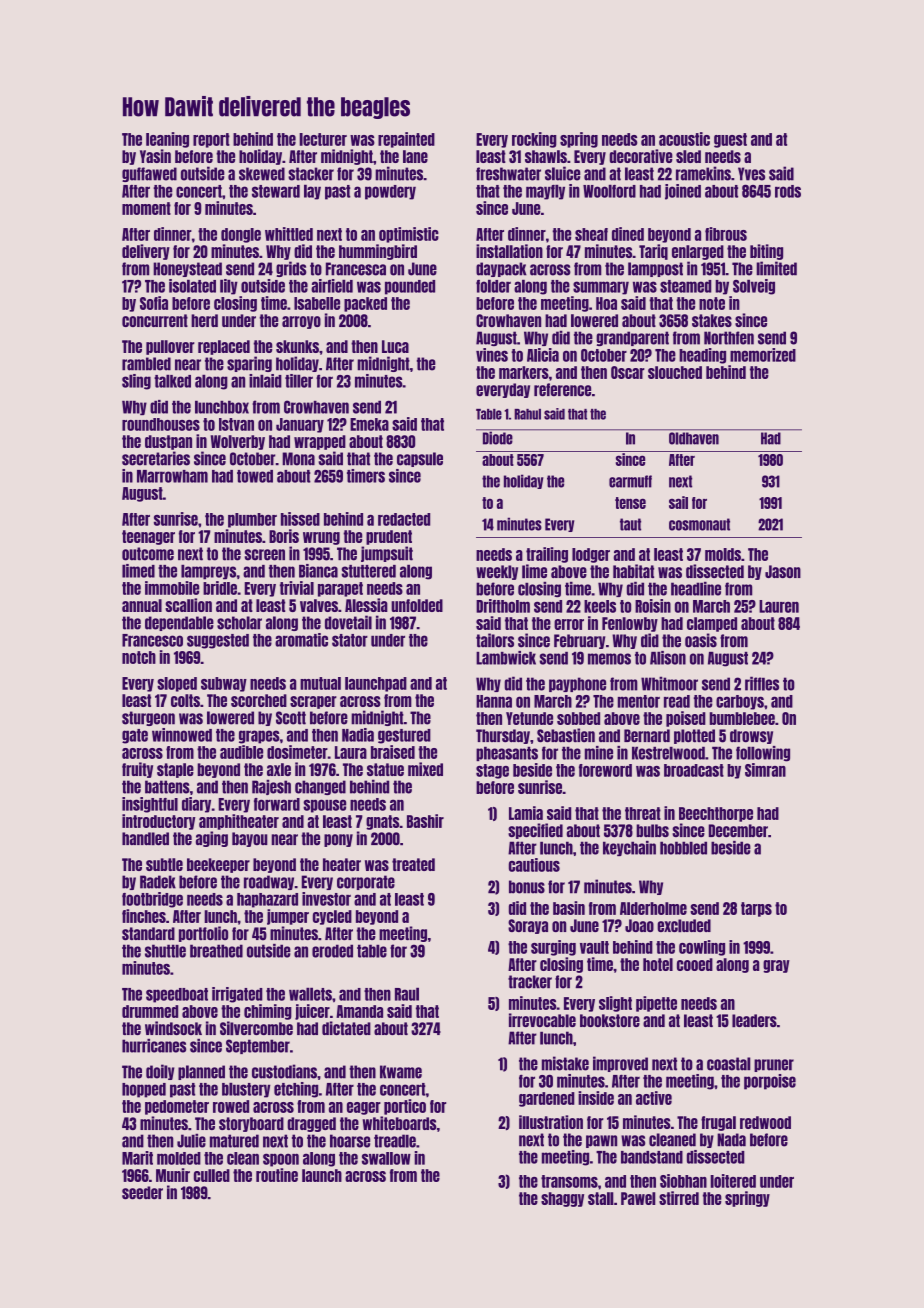  I want to click on memorized, so click(763, 355).
